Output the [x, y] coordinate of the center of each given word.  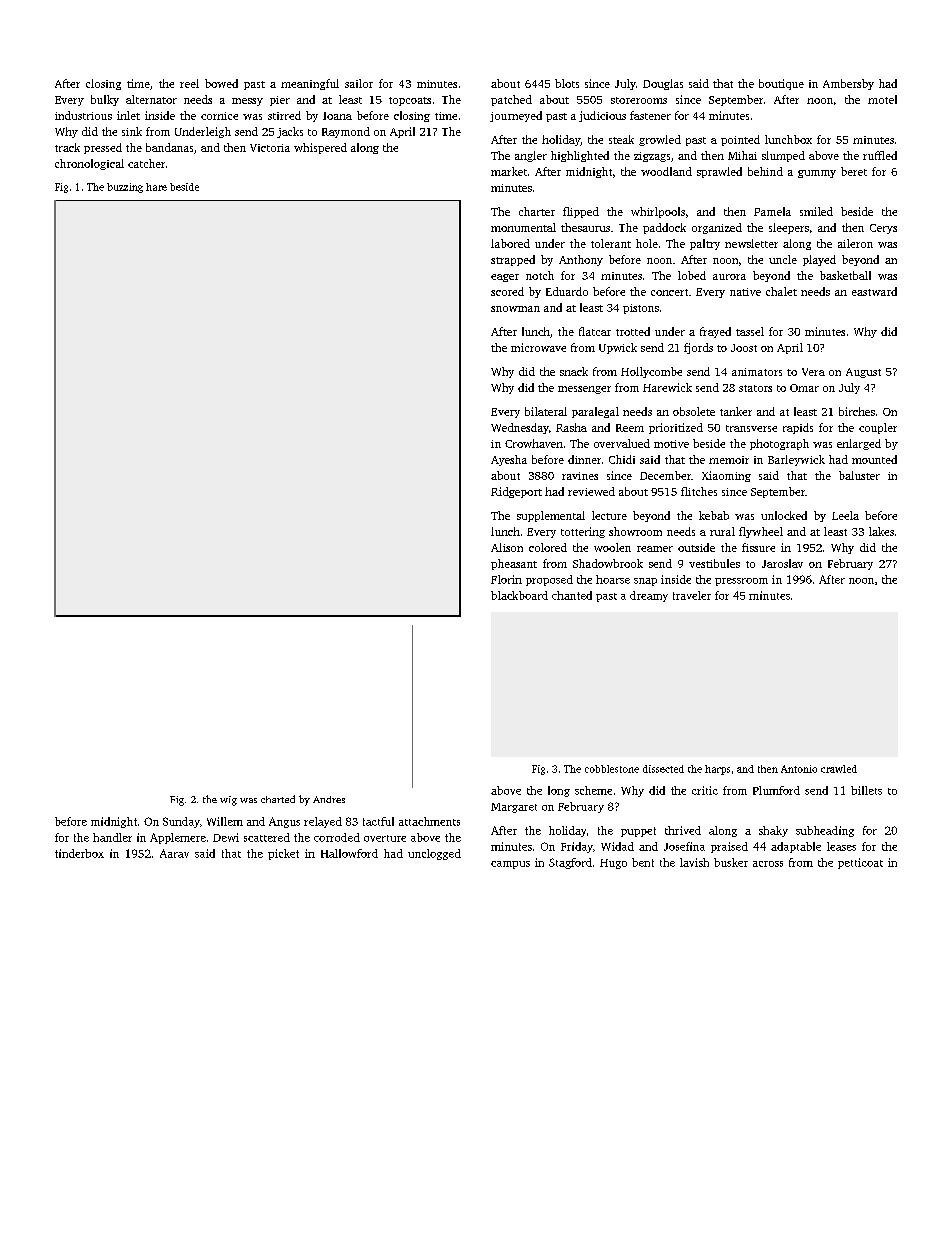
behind [765, 171]
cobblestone [612, 769]
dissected [663, 769]
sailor [359, 83]
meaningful [310, 84]
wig [228, 801]
